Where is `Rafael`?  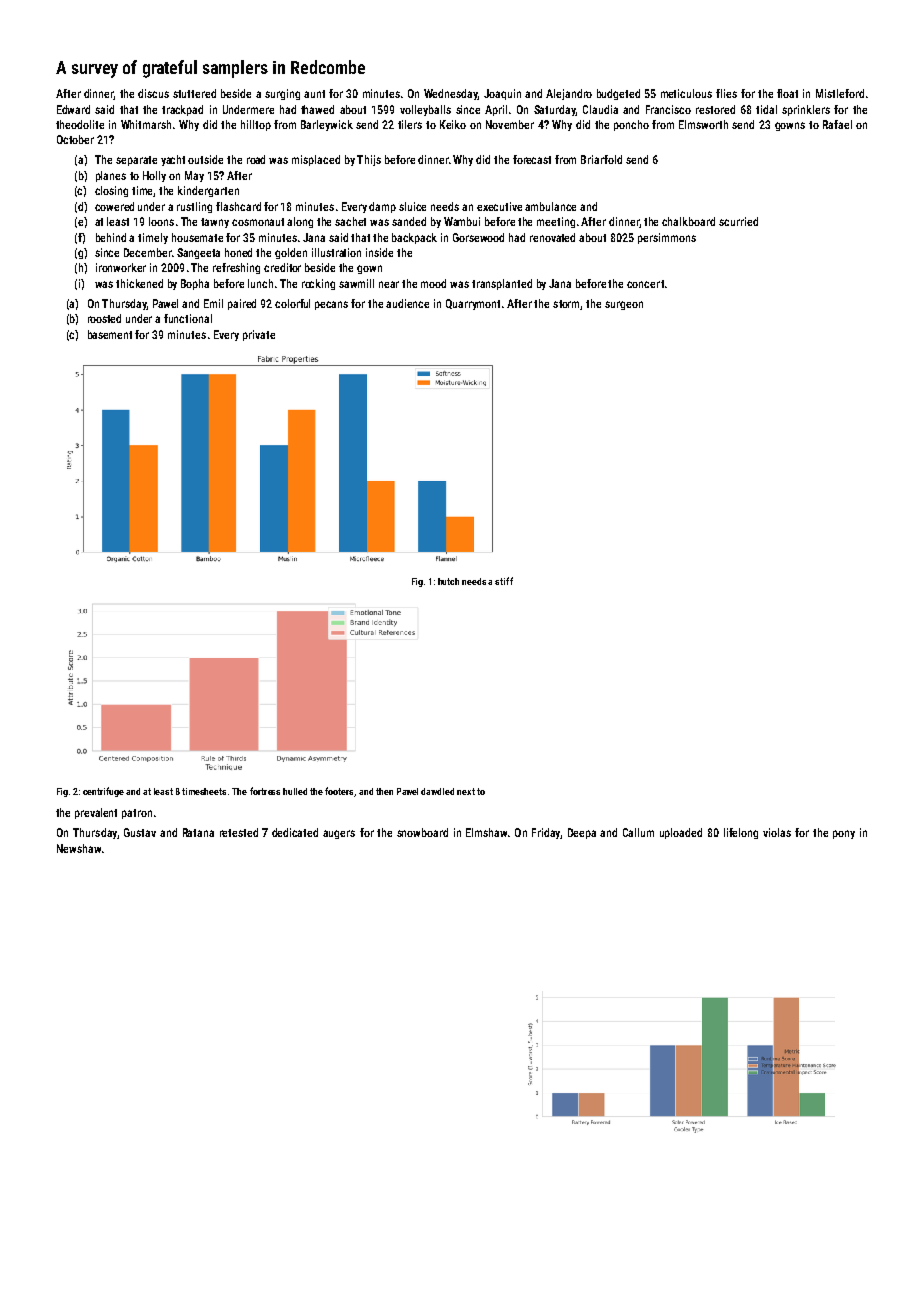 Rafael is located at coordinates (837, 124).
